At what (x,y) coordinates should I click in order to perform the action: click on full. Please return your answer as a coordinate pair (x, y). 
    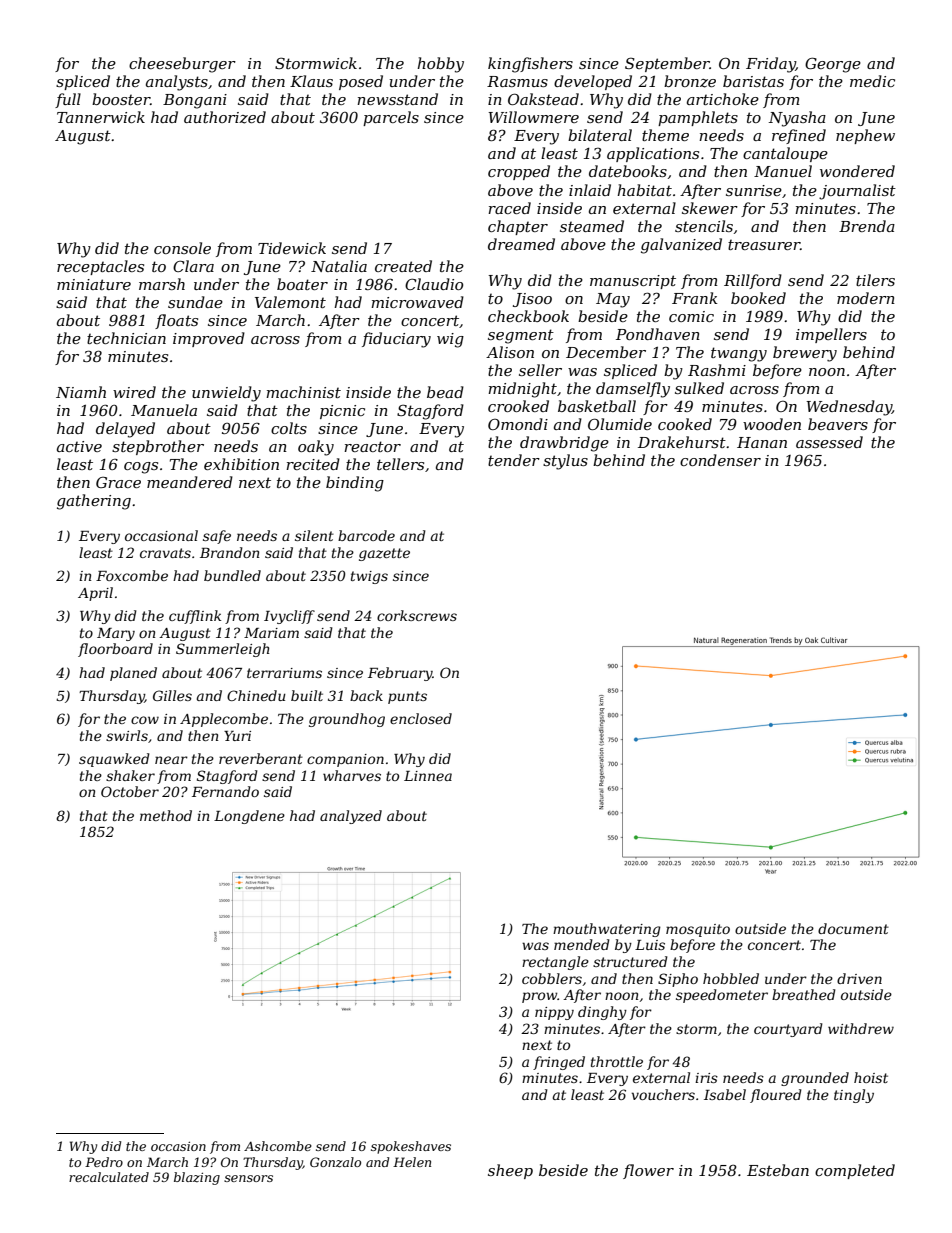
    Looking at the image, I should click on (68, 100).
